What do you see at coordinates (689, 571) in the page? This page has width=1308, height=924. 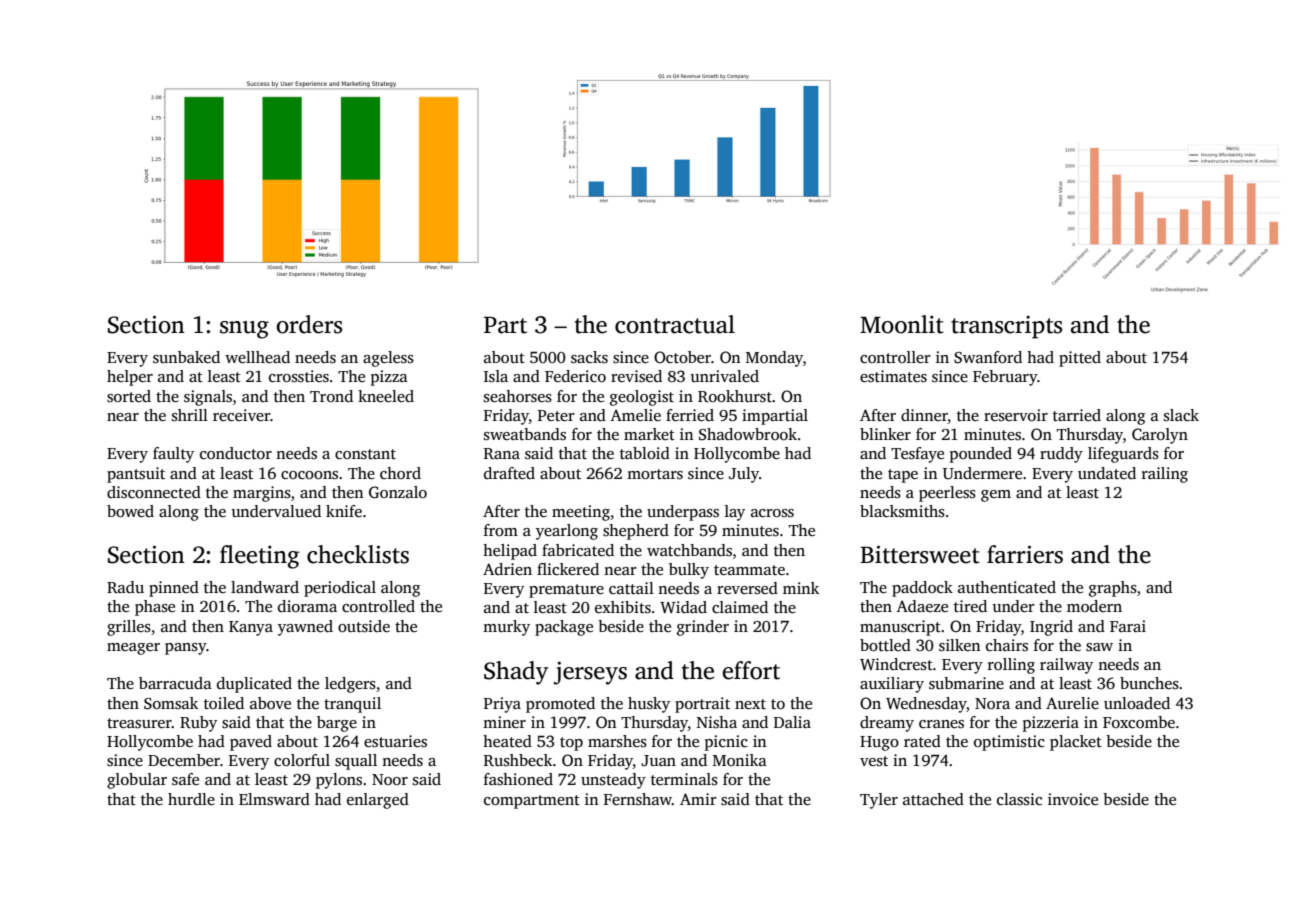 I see `bulky` at bounding box center [689, 571].
